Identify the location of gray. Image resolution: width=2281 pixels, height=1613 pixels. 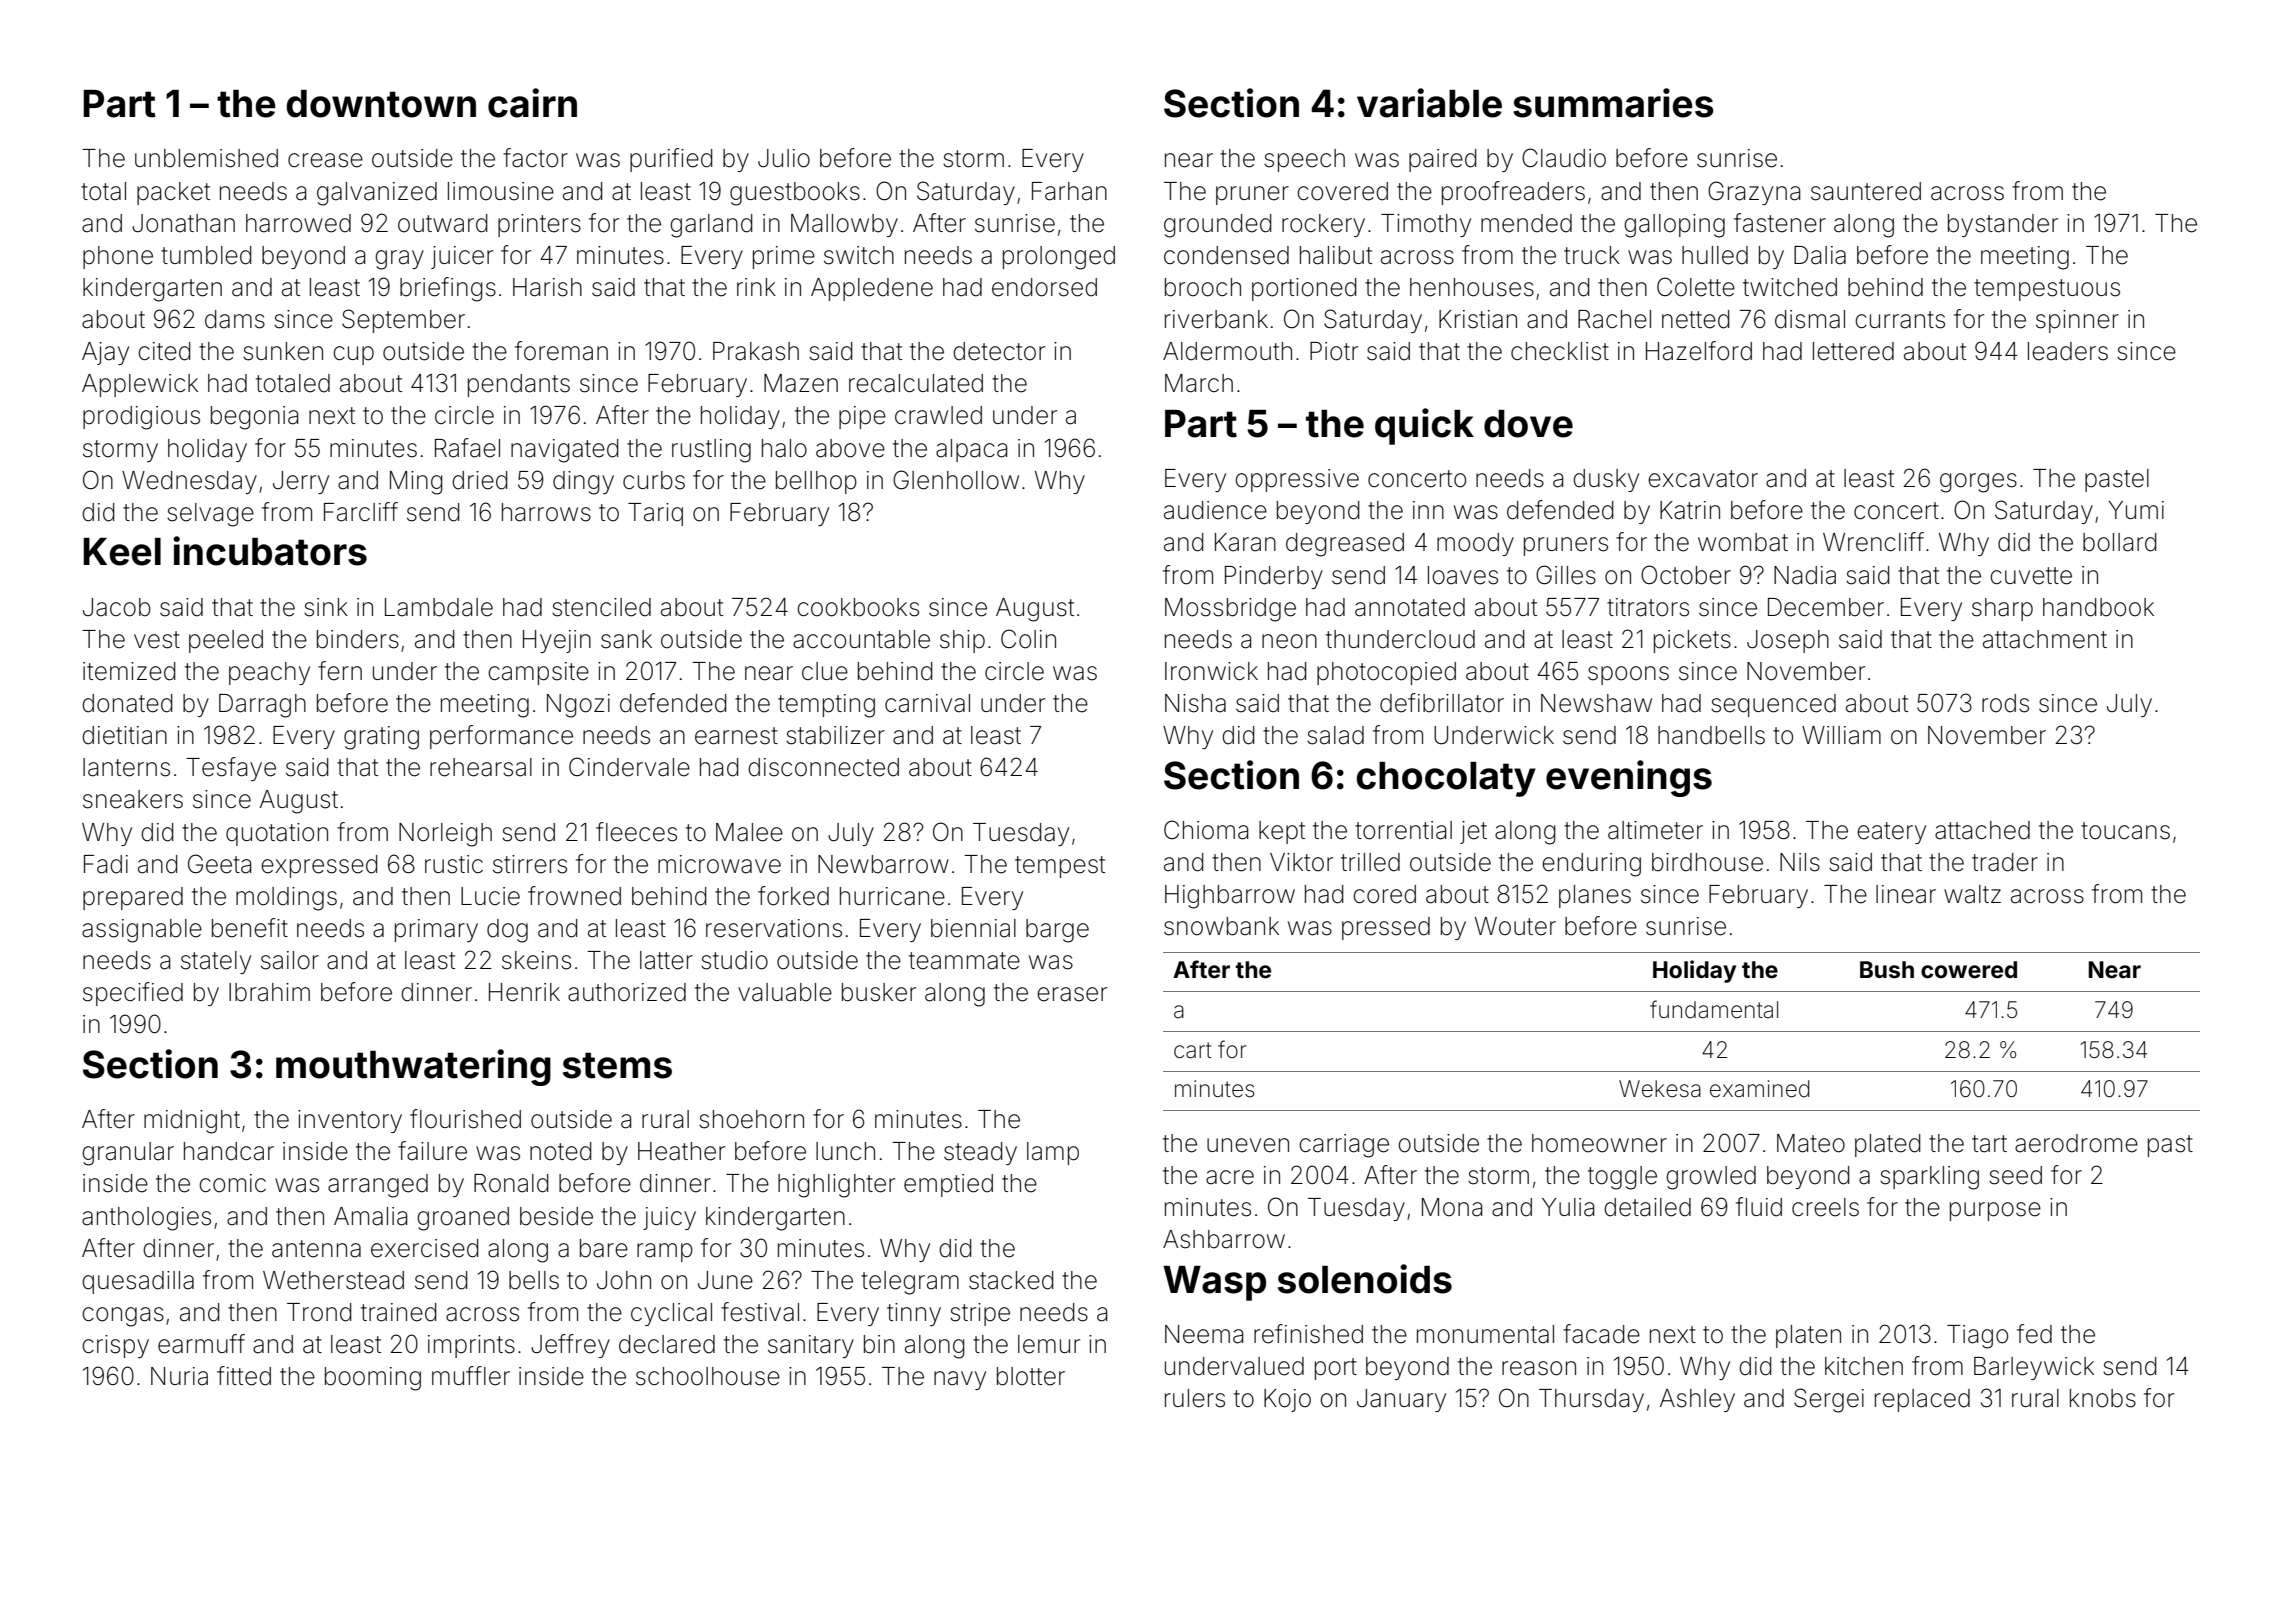
(399, 260).
